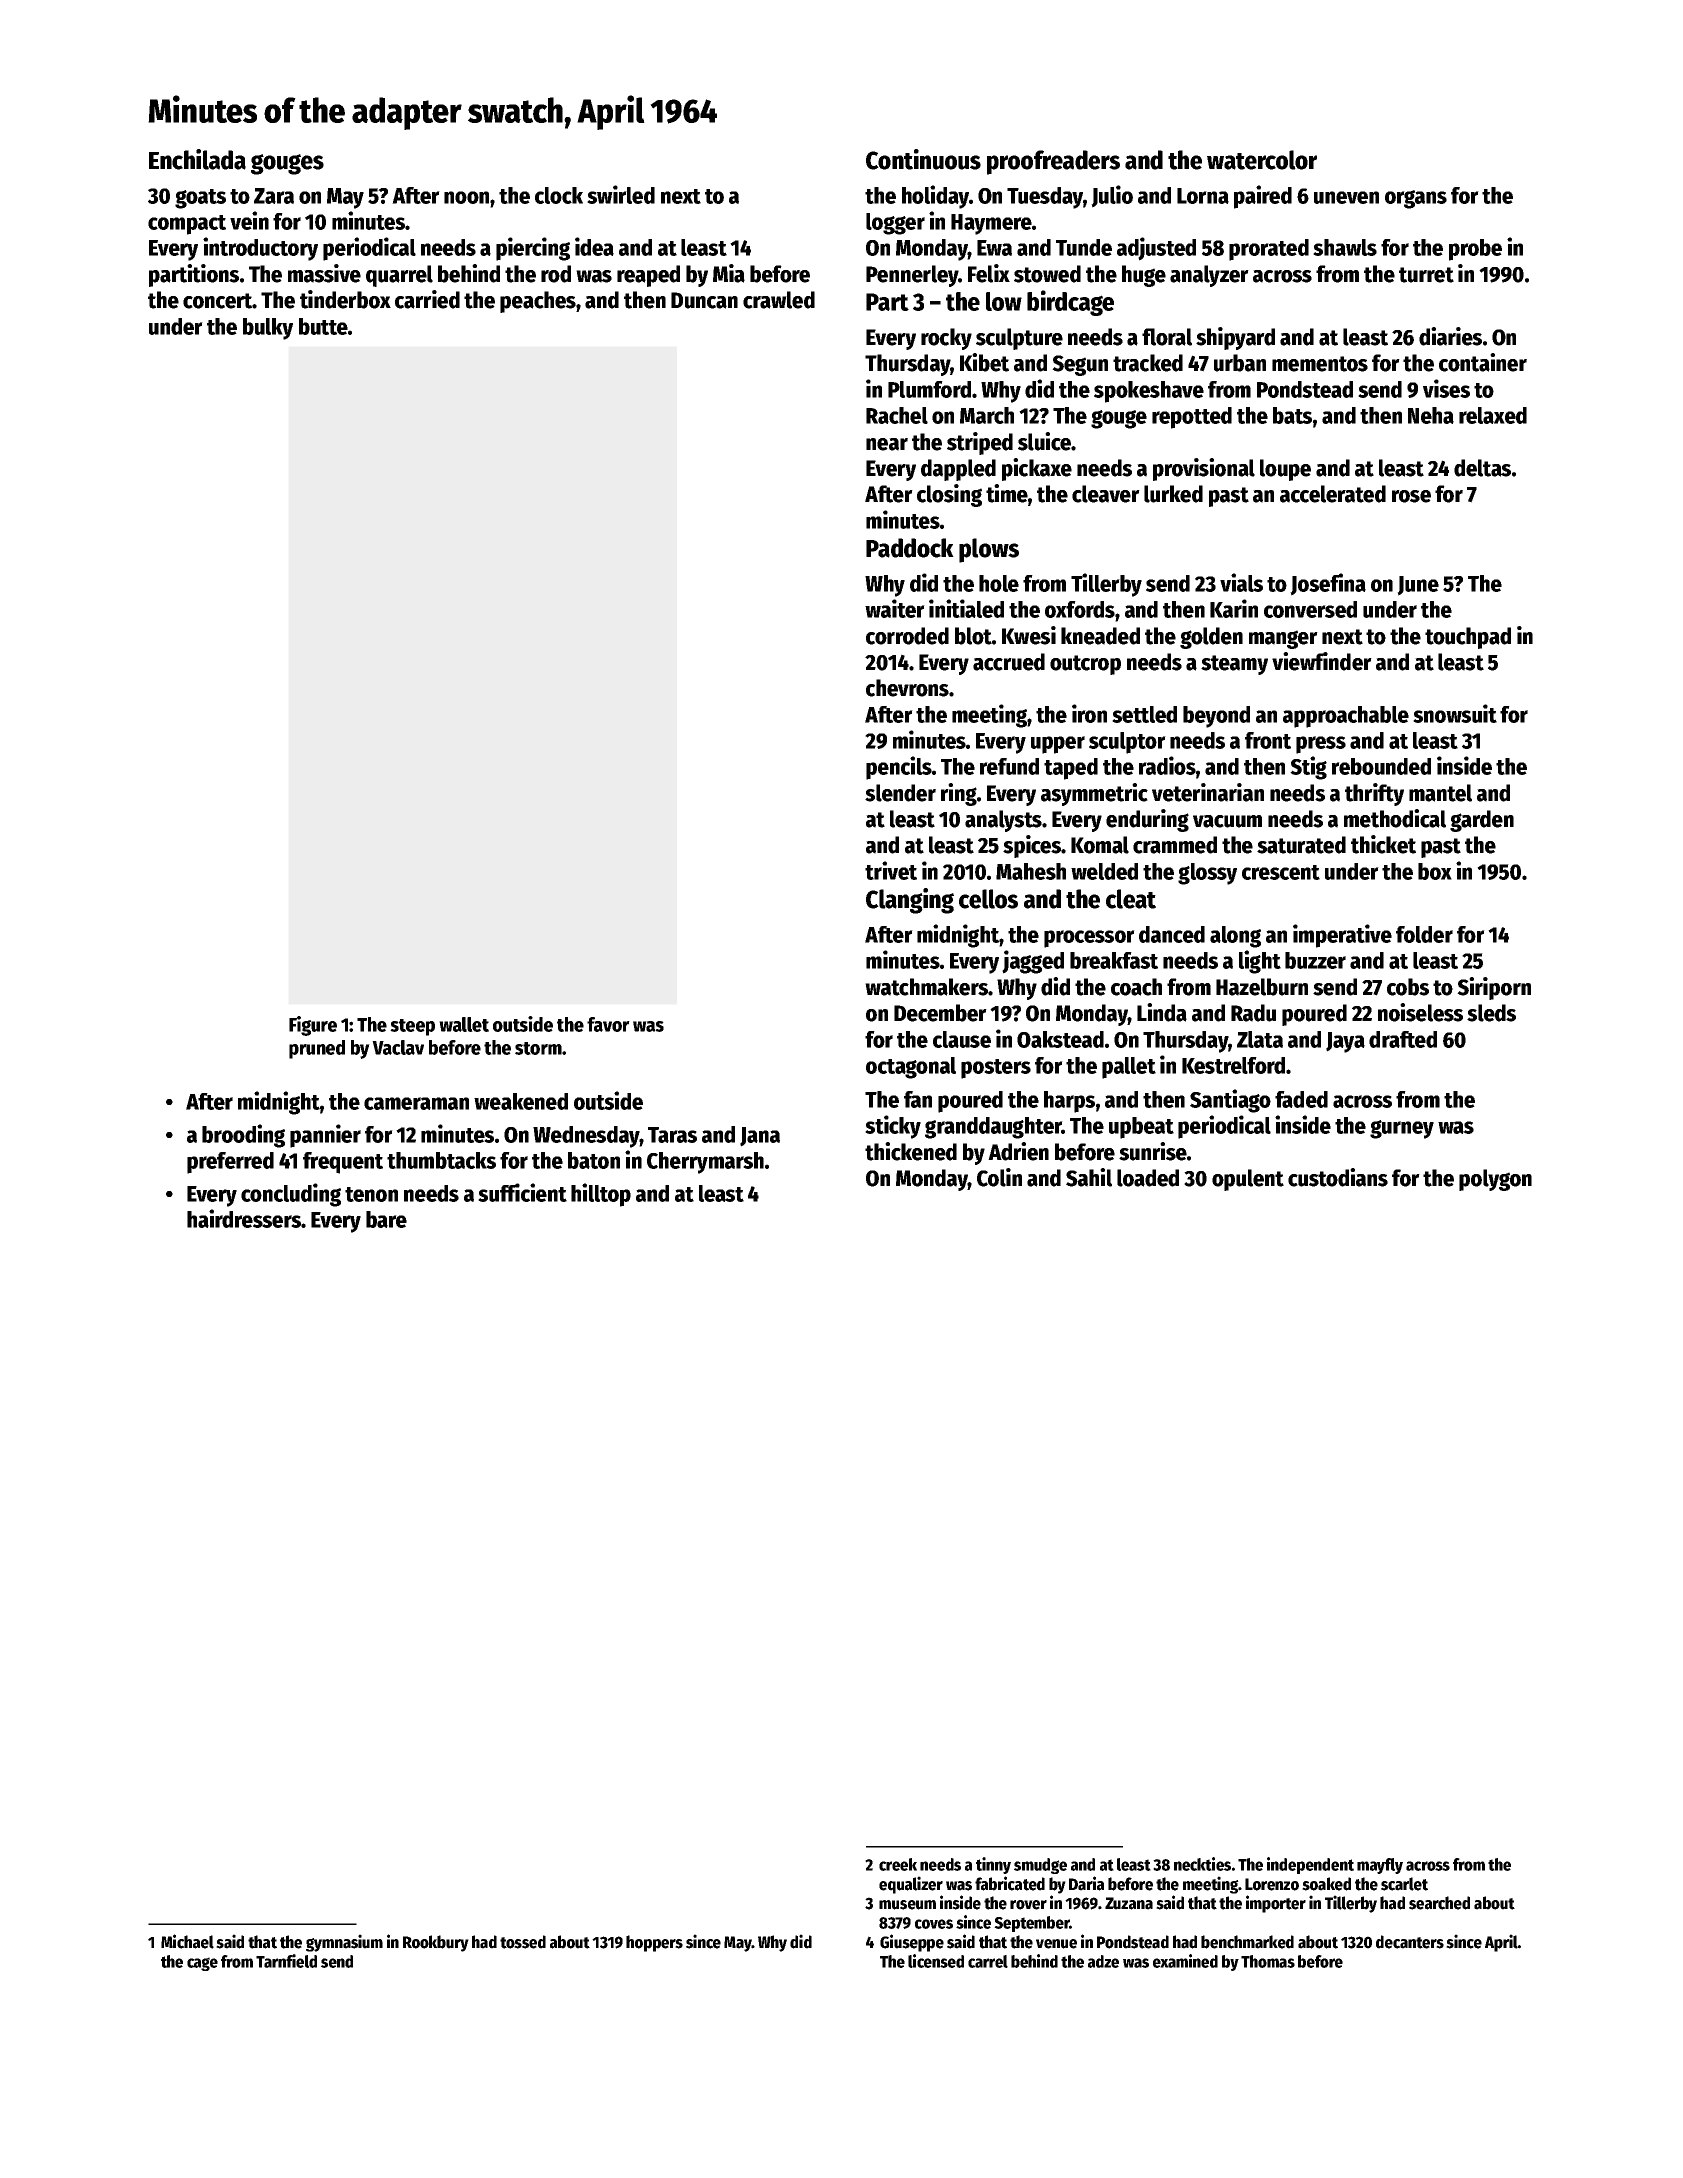 Image resolution: width=1683 pixels, height=2178 pixels. Describe the element at coordinates (268, 329) in the screenshot. I see `bulky` at that location.
